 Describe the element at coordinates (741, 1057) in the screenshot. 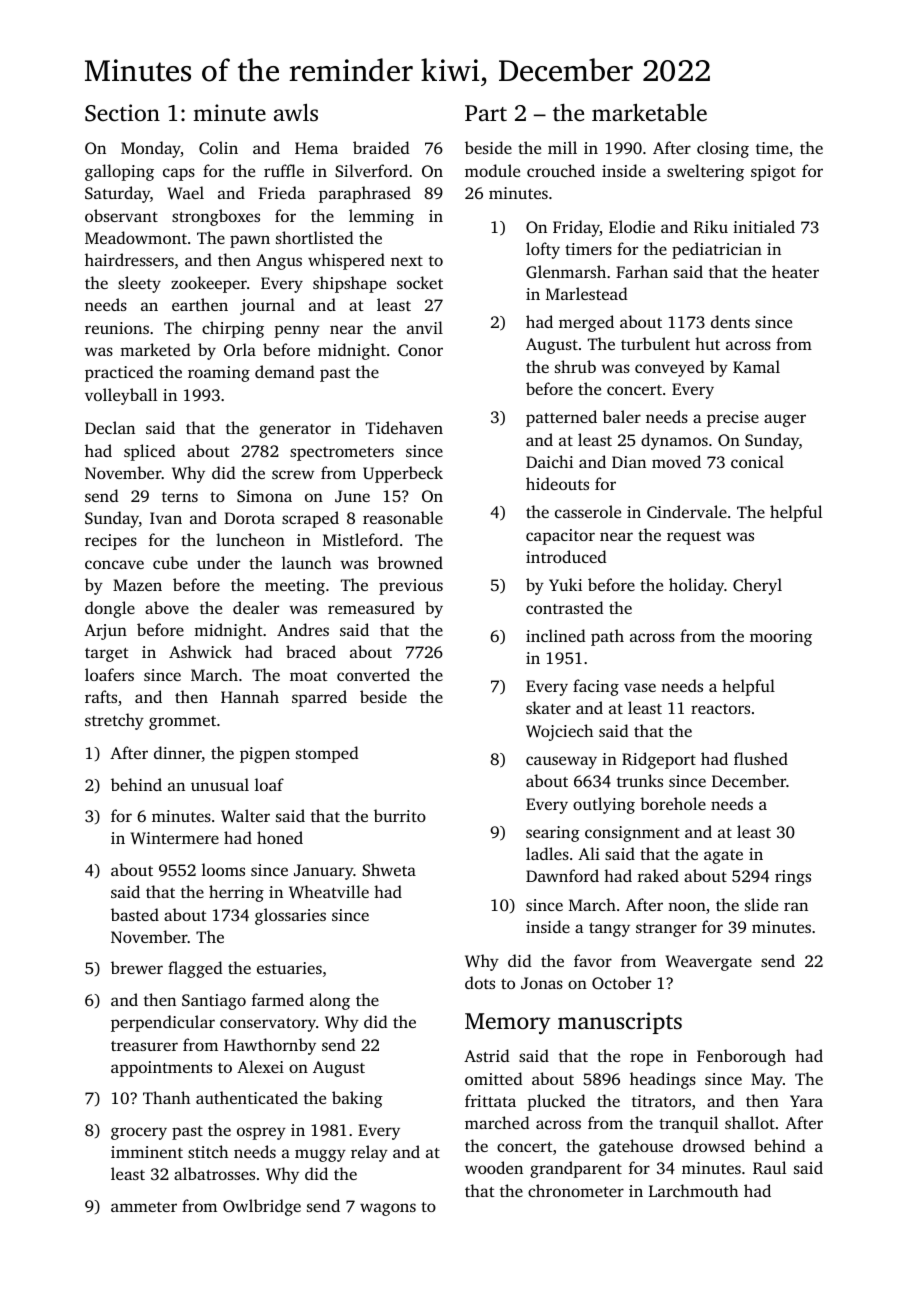

I see `Fenborough` at that location.
